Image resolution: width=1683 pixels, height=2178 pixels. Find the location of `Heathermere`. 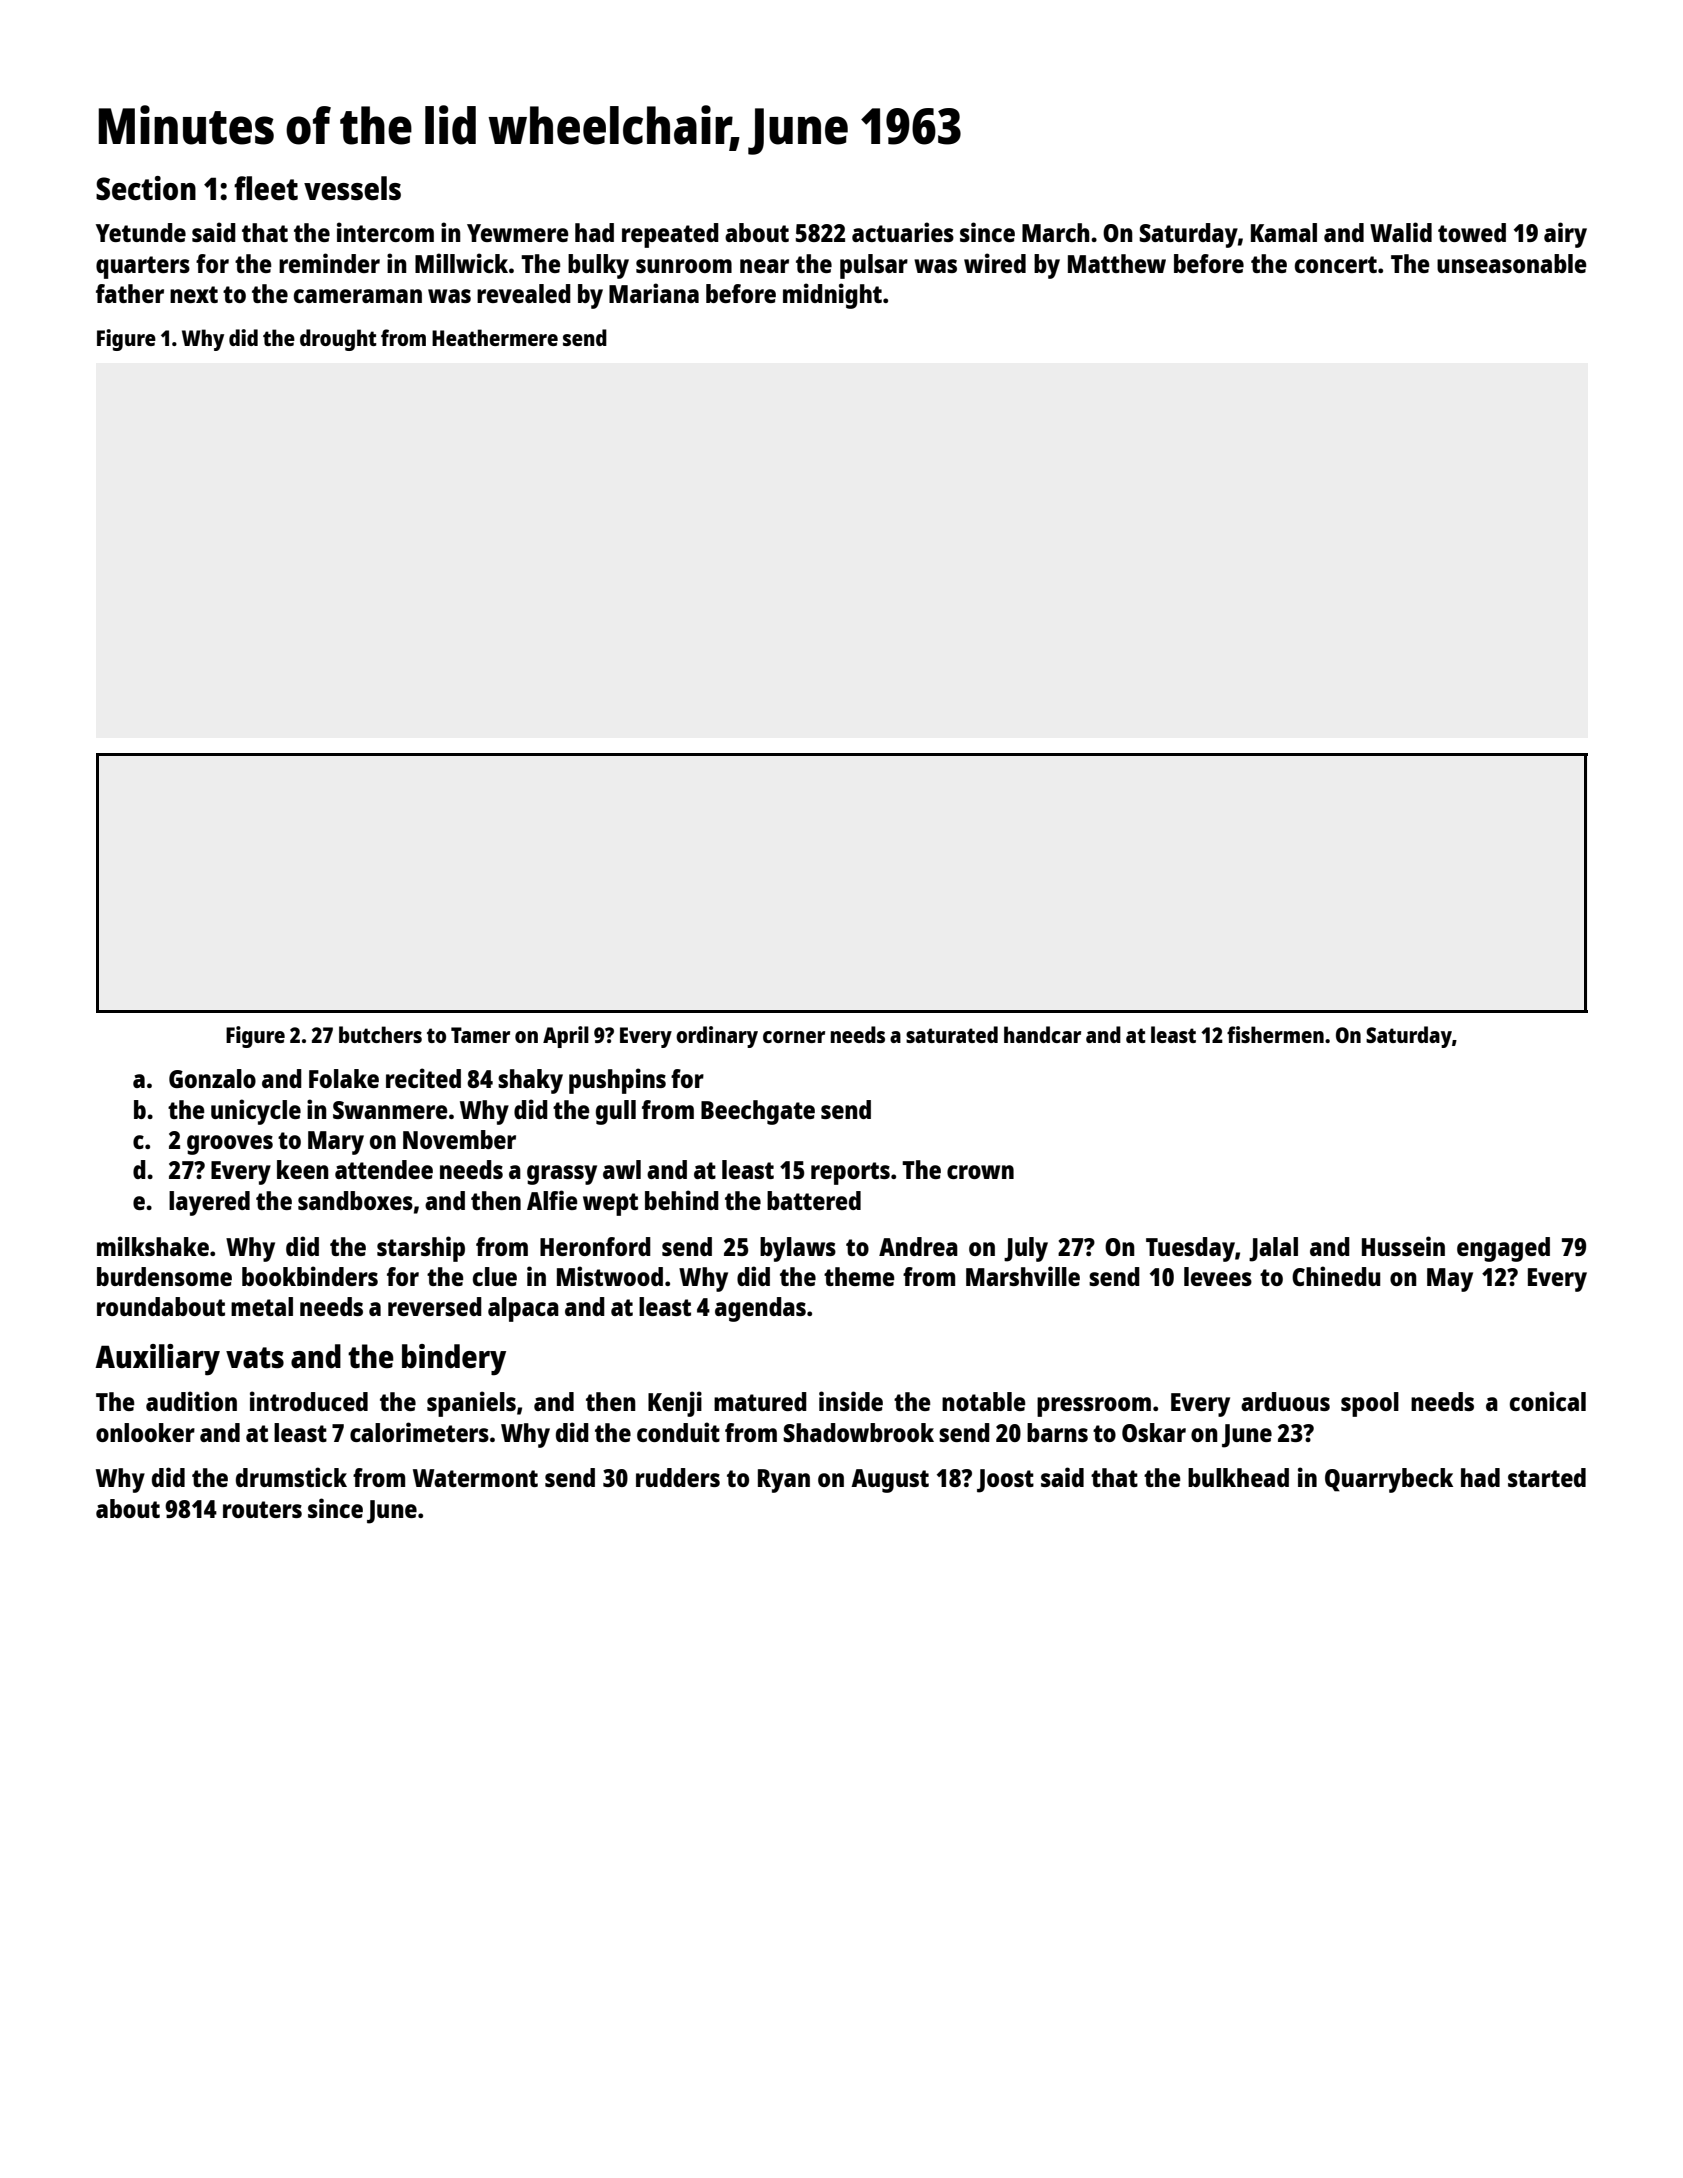

Heathermere is located at coordinates (495, 337).
